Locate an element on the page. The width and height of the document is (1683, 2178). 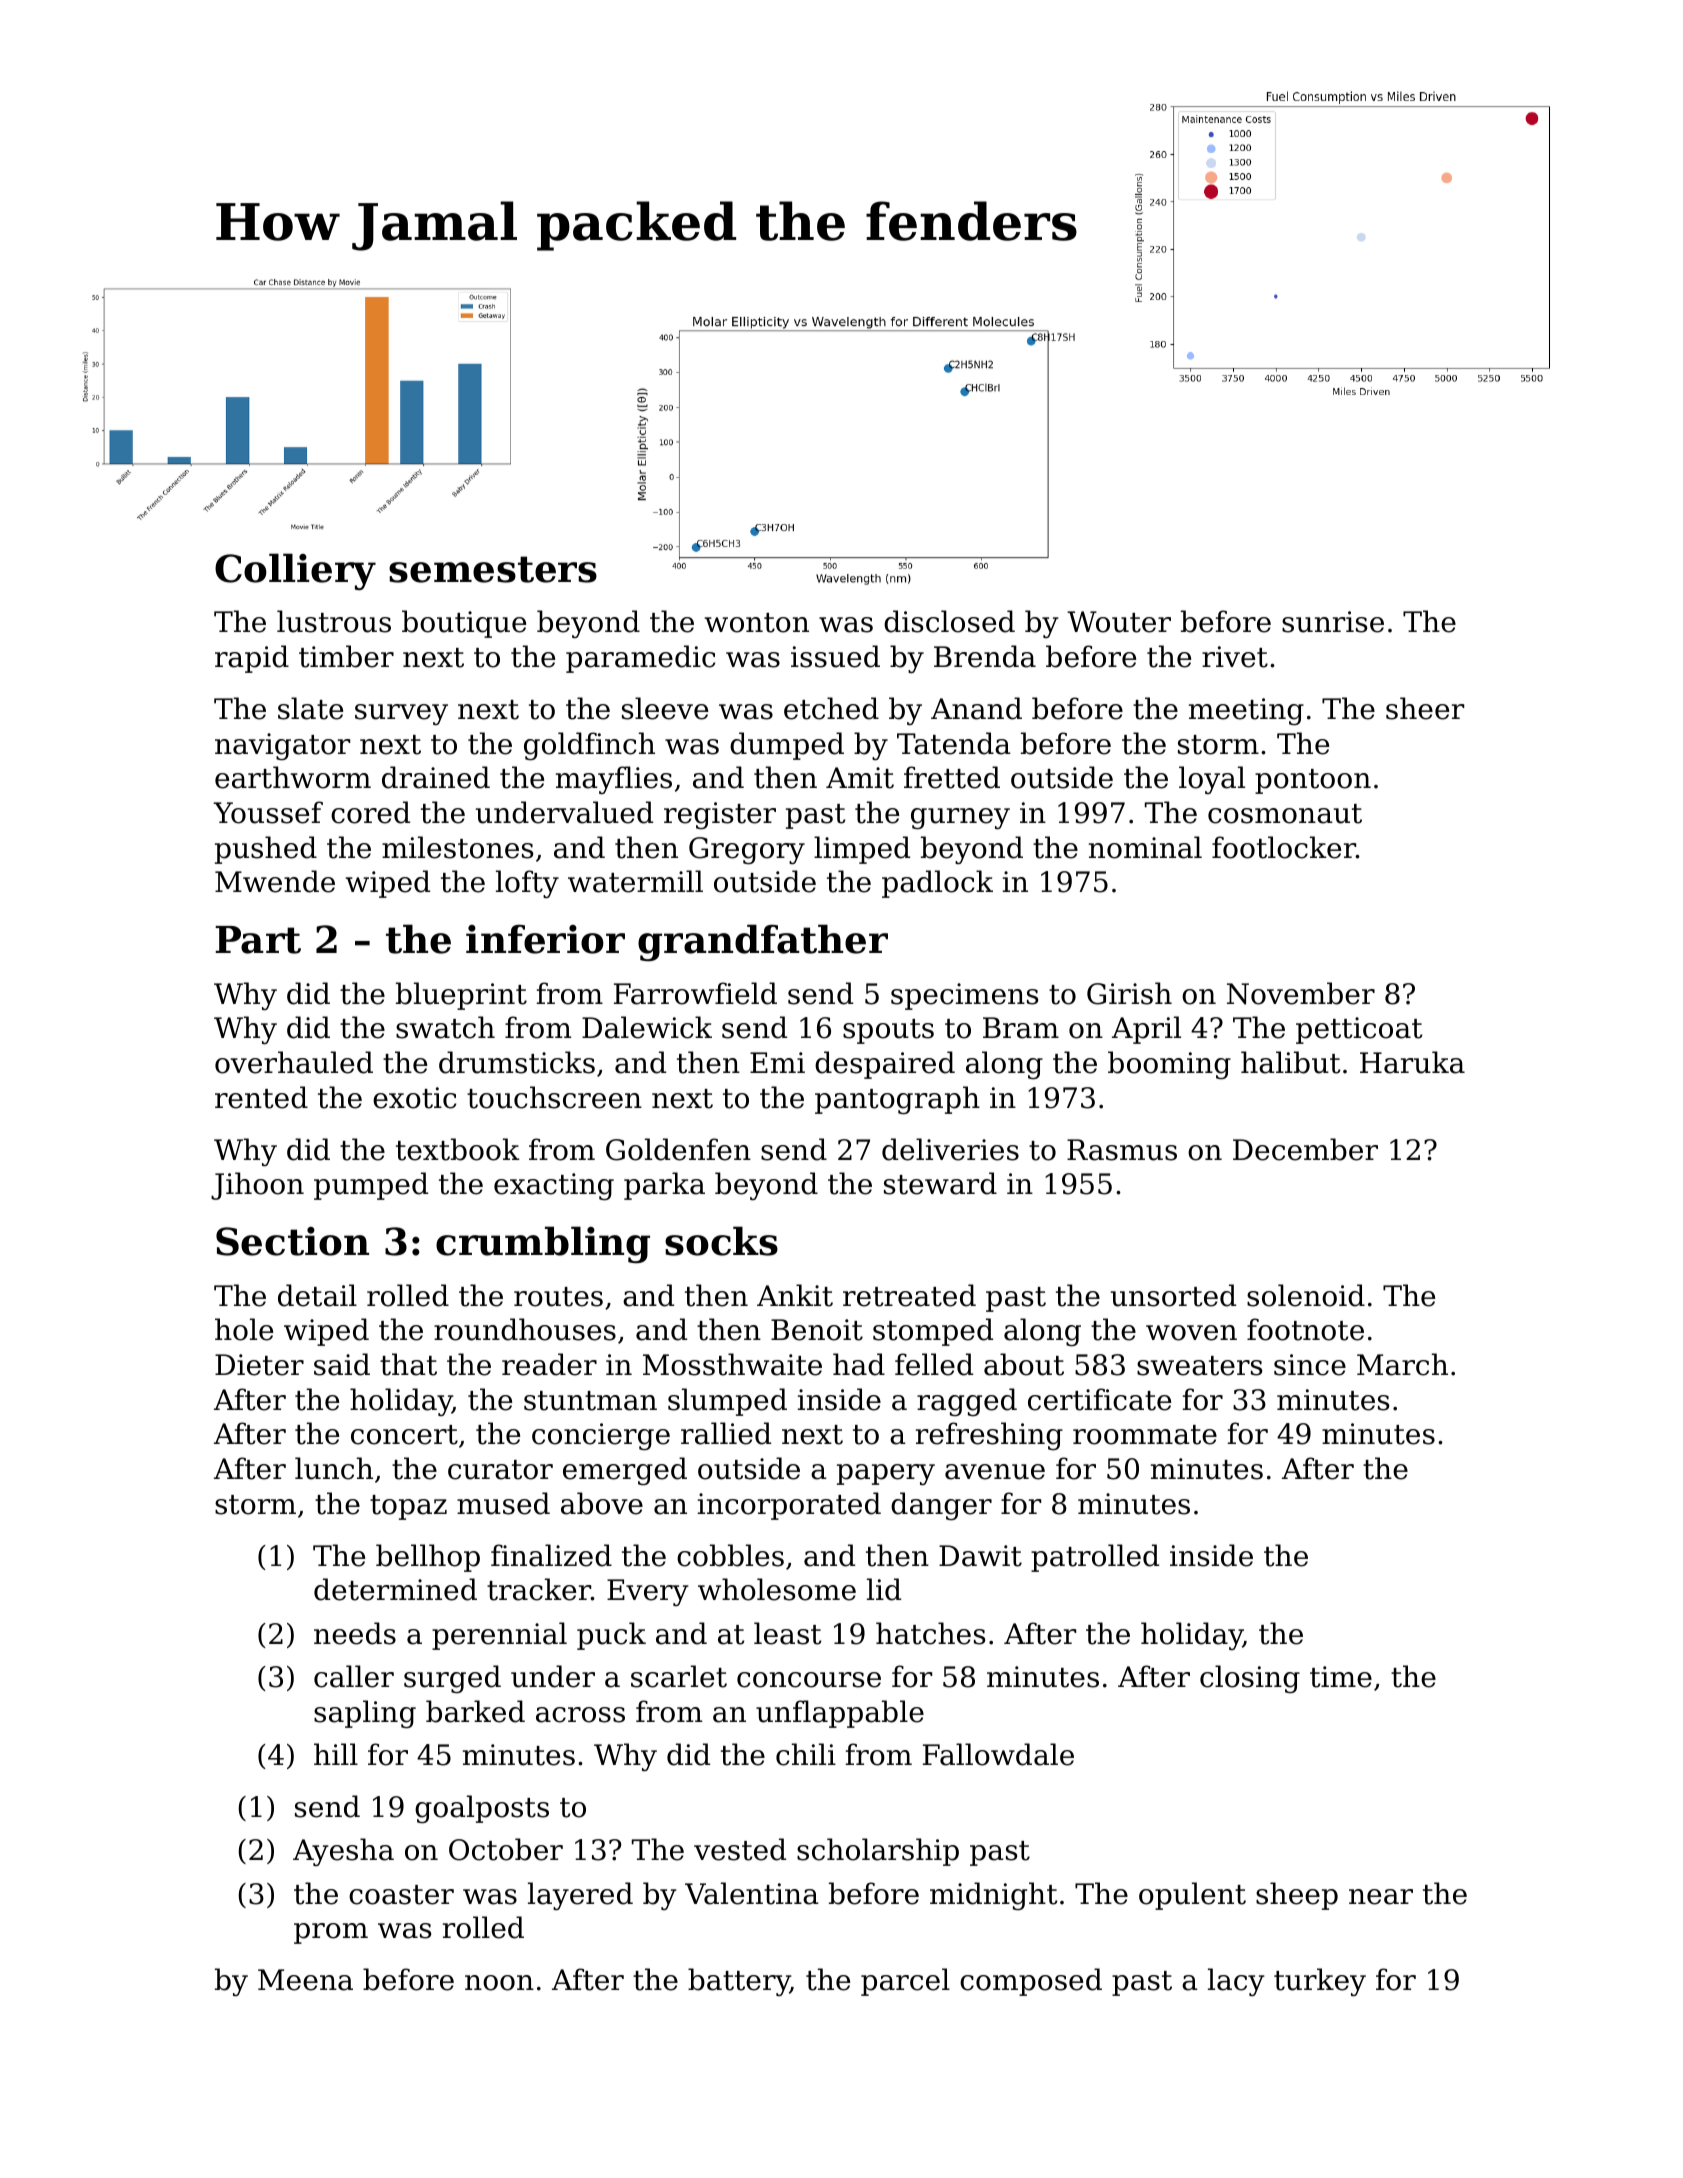
disclosed is located at coordinates (949, 621).
